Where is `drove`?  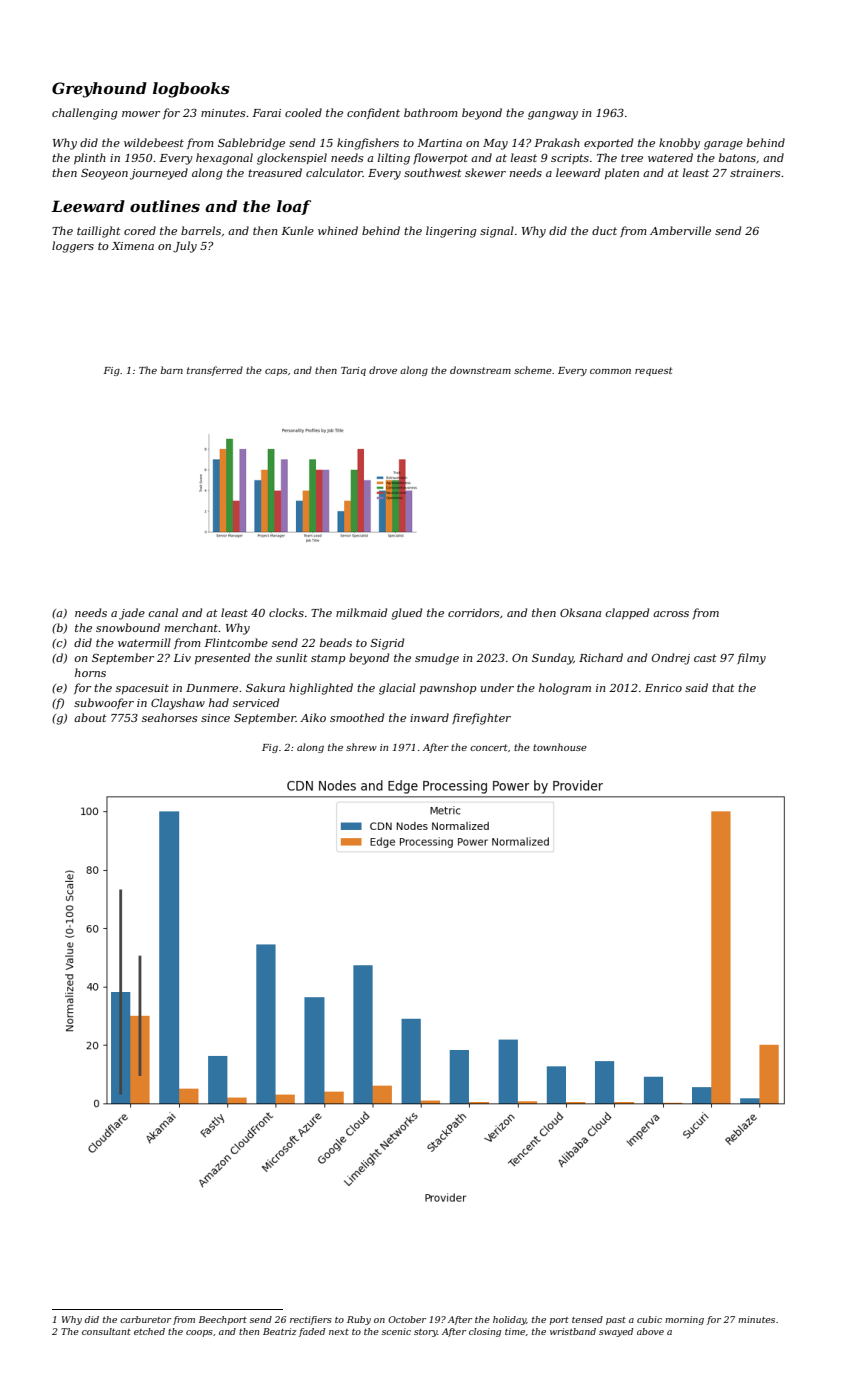 drove is located at coordinates (383, 370).
